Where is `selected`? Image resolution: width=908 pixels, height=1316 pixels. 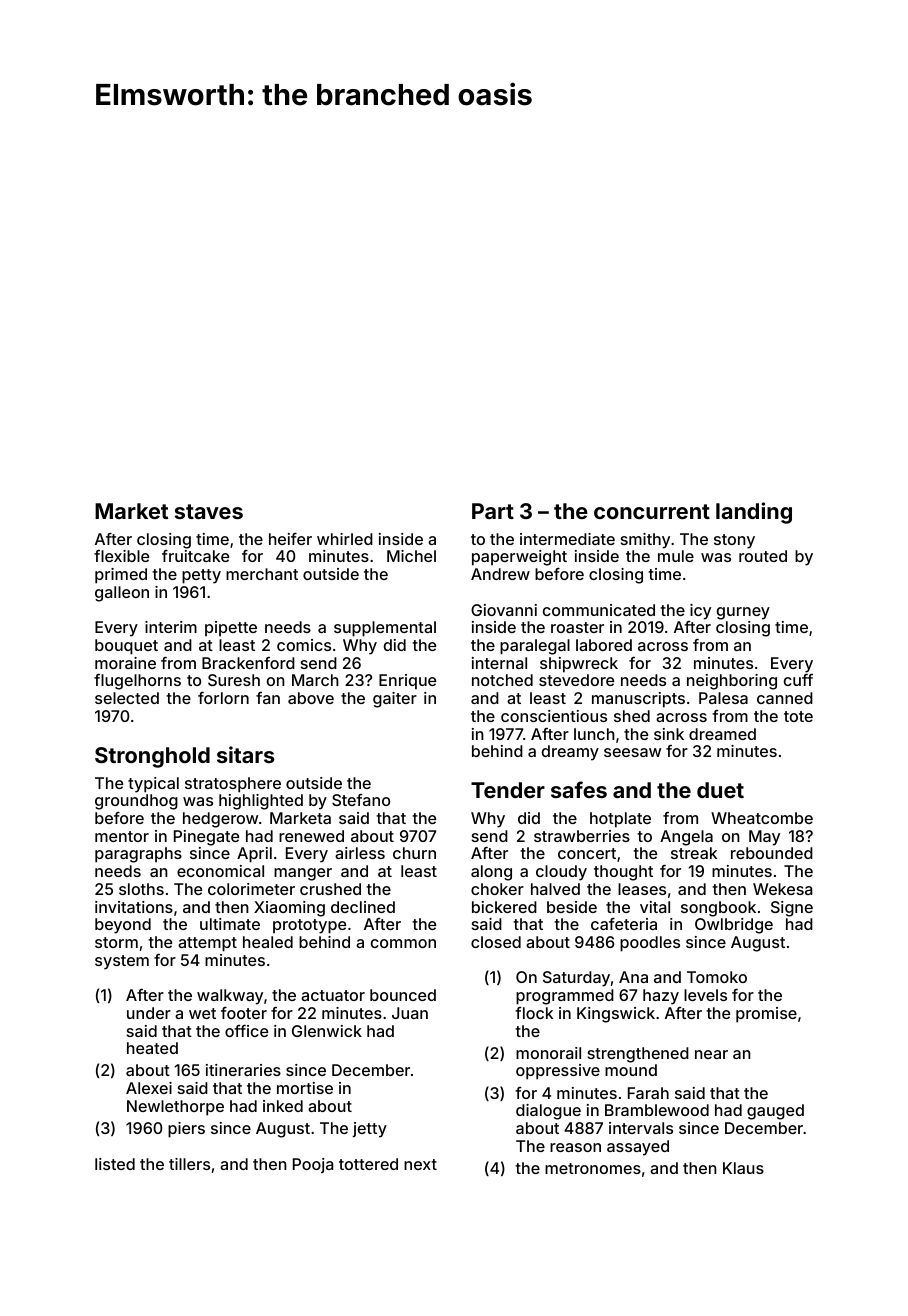 selected is located at coordinates (127, 698).
